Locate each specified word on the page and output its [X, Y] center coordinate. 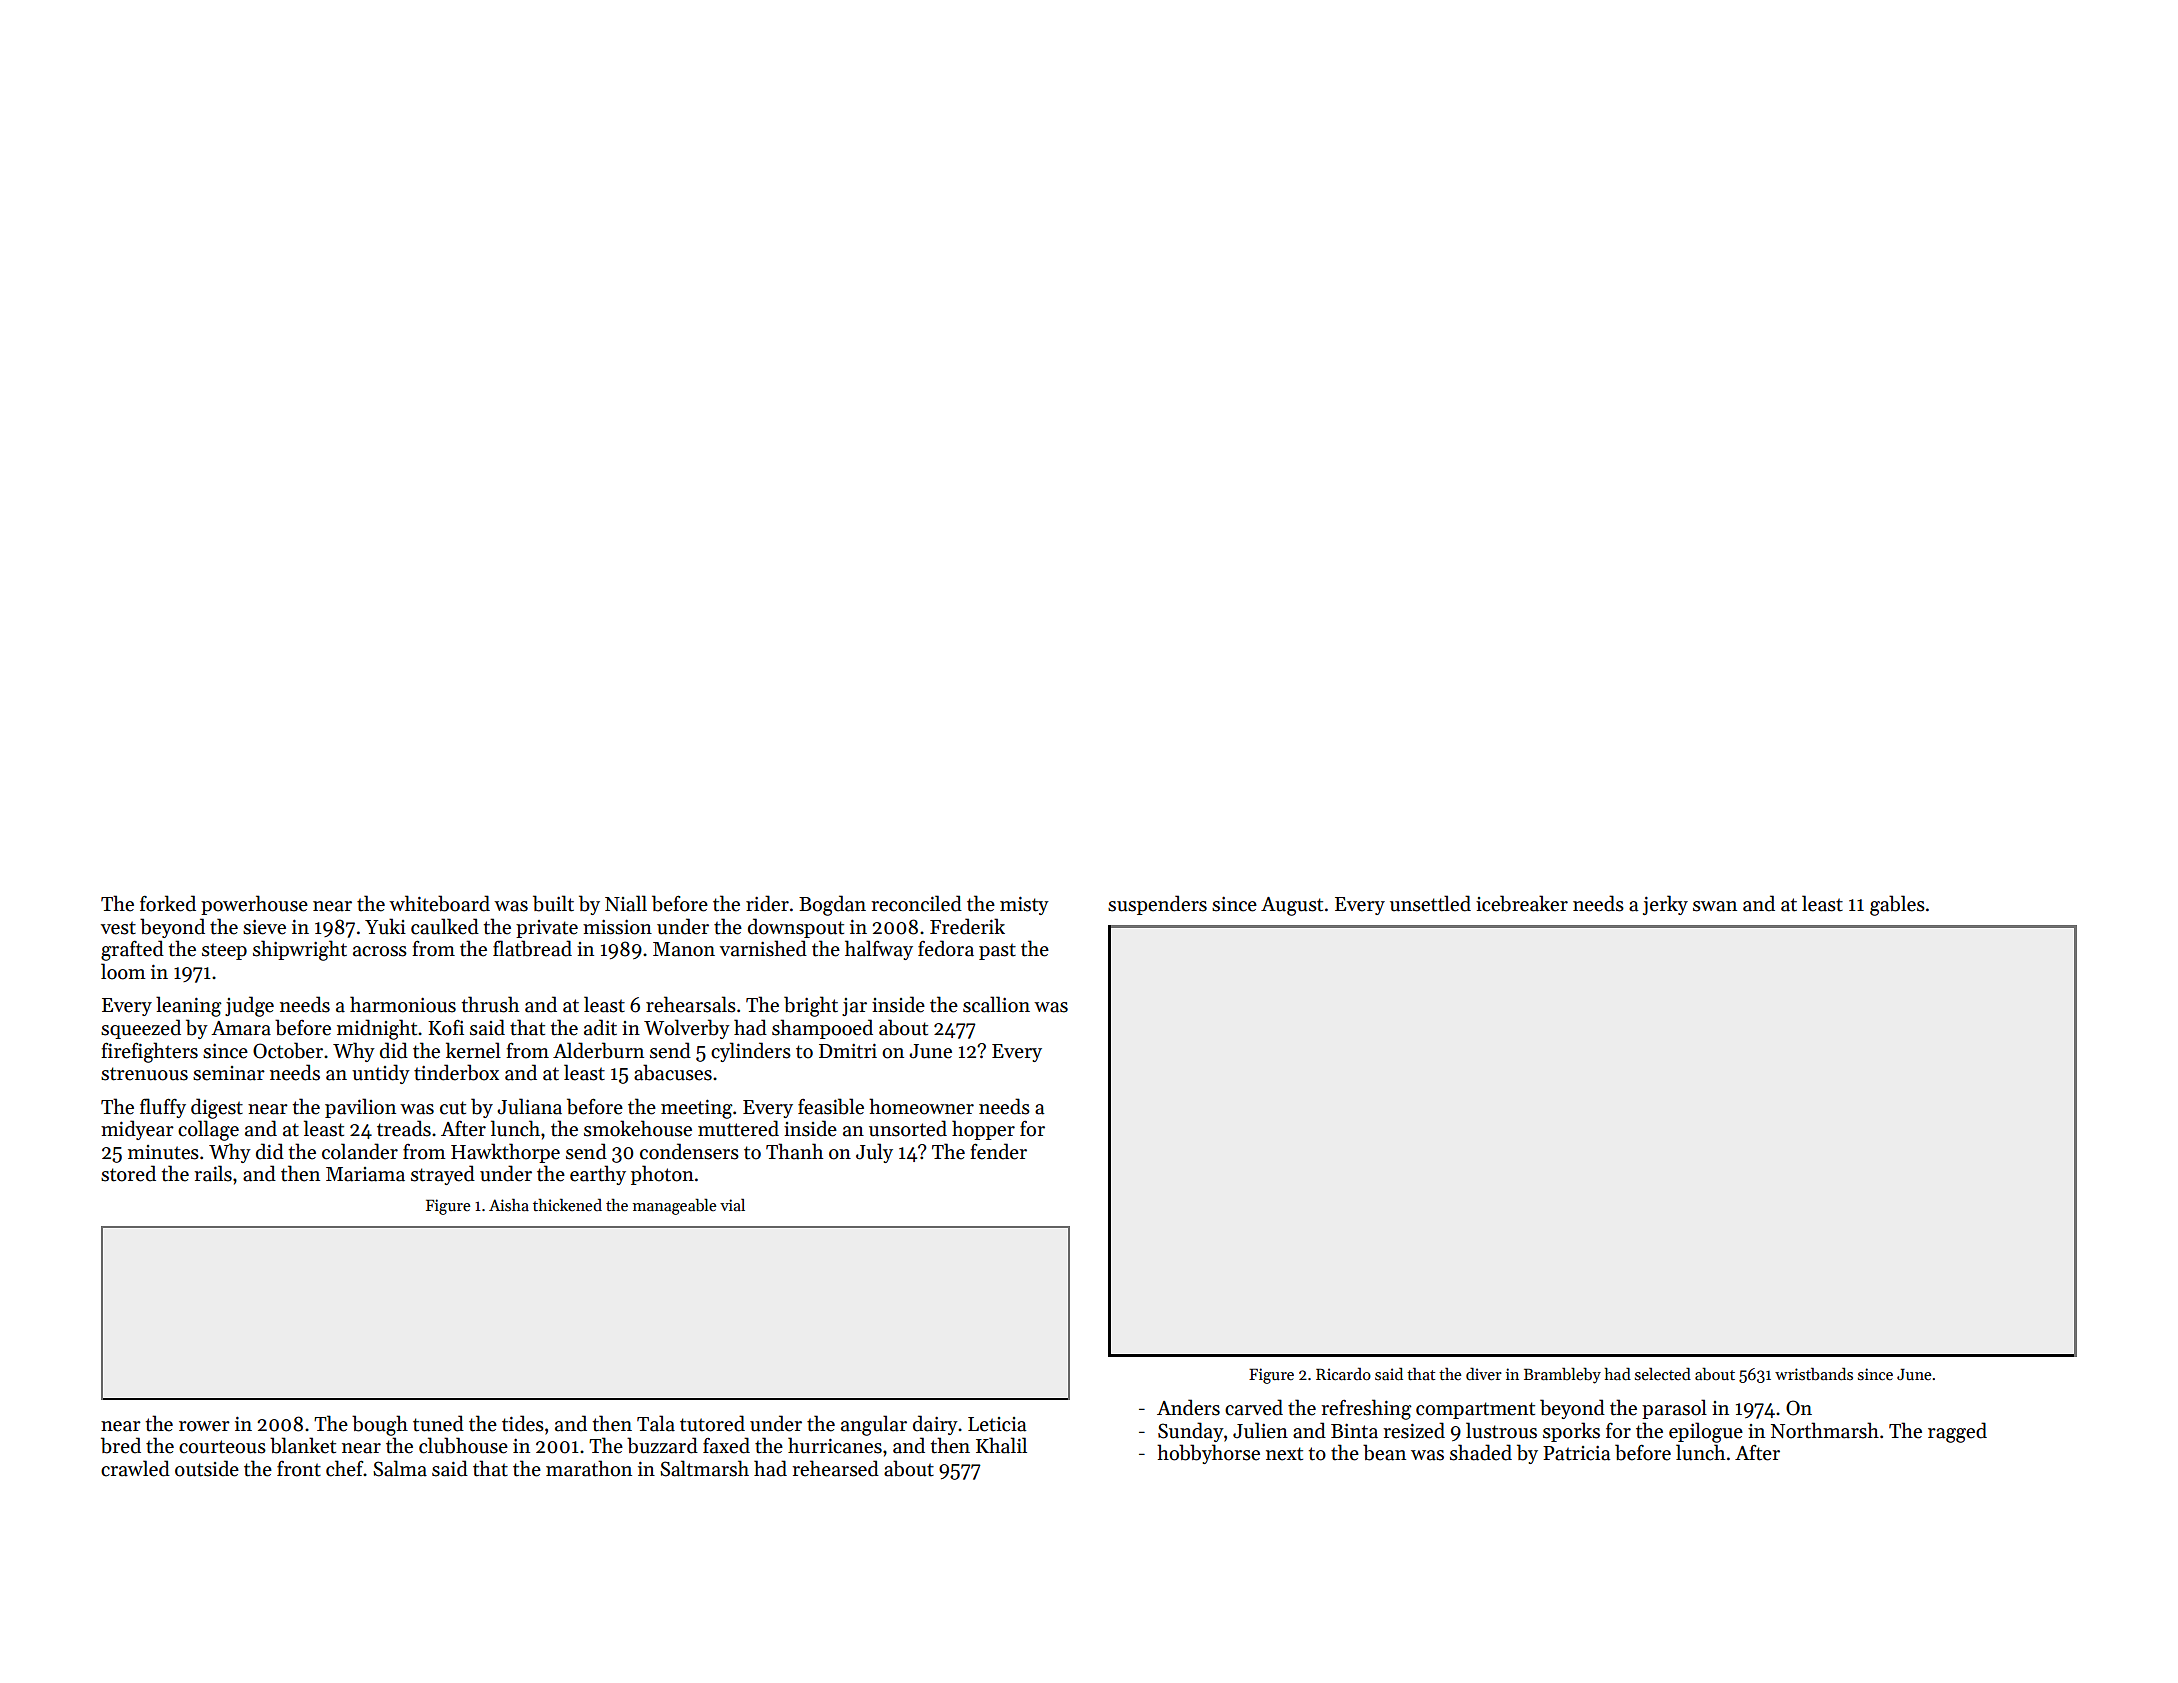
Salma [400, 1468]
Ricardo [1343, 1373]
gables [1897, 905]
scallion [996, 1004]
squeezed [141, 1029]
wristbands [1814, 1374]
